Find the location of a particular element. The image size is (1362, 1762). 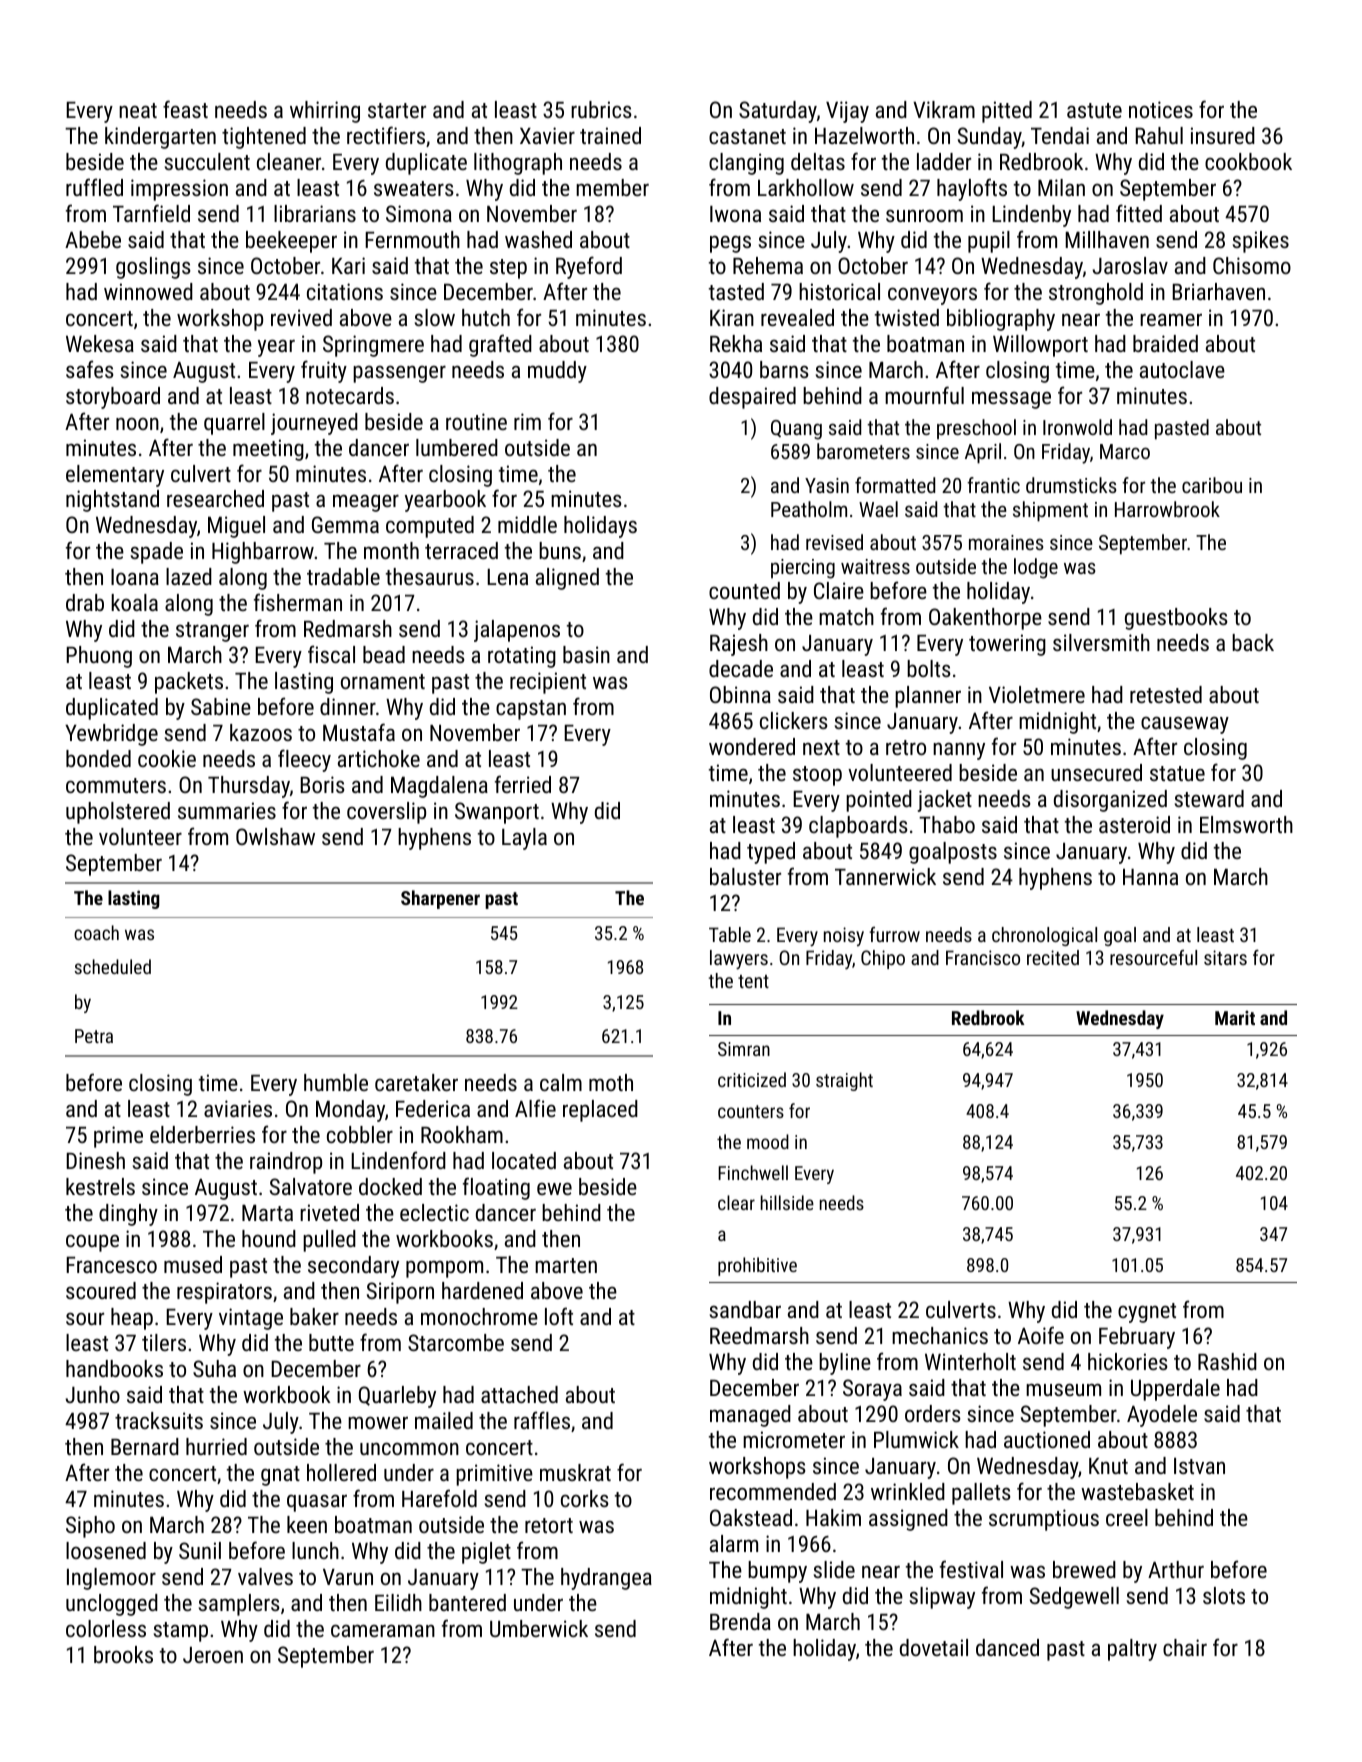

insured is located at coordinates (1223, 135).
